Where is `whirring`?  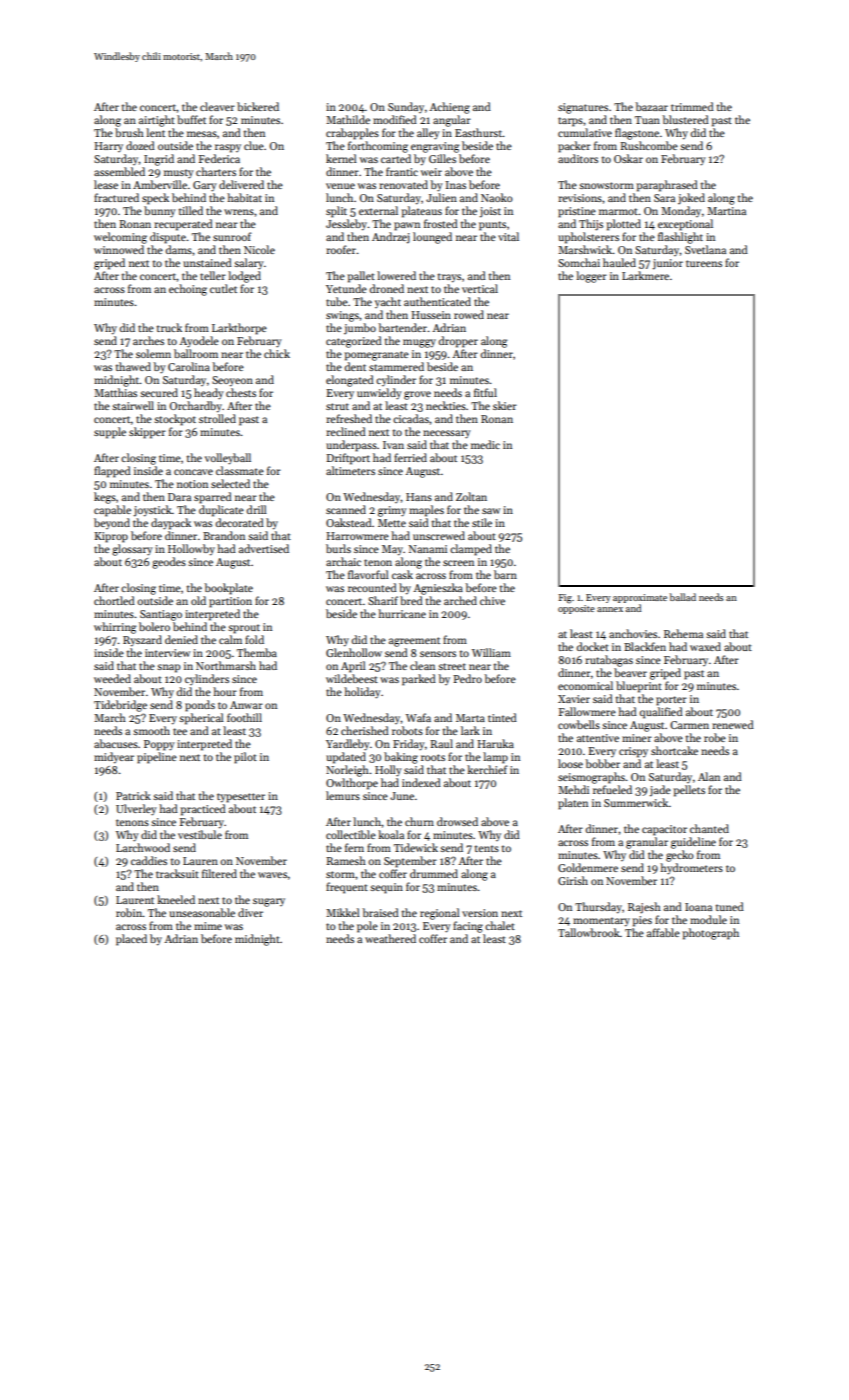 whirring is located at coordinates (115, 628).
